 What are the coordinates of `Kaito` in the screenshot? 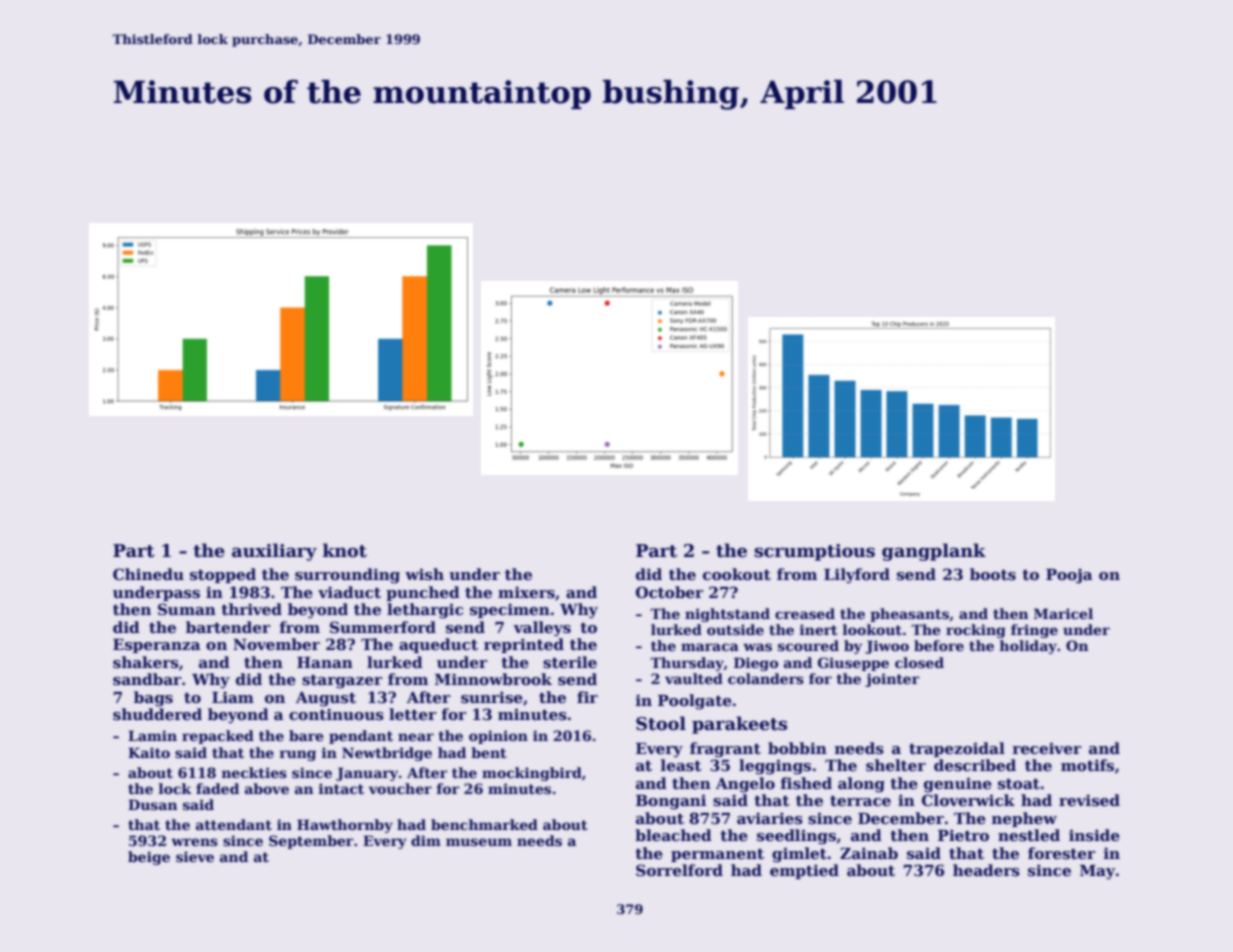 It's located at (149, 752).
